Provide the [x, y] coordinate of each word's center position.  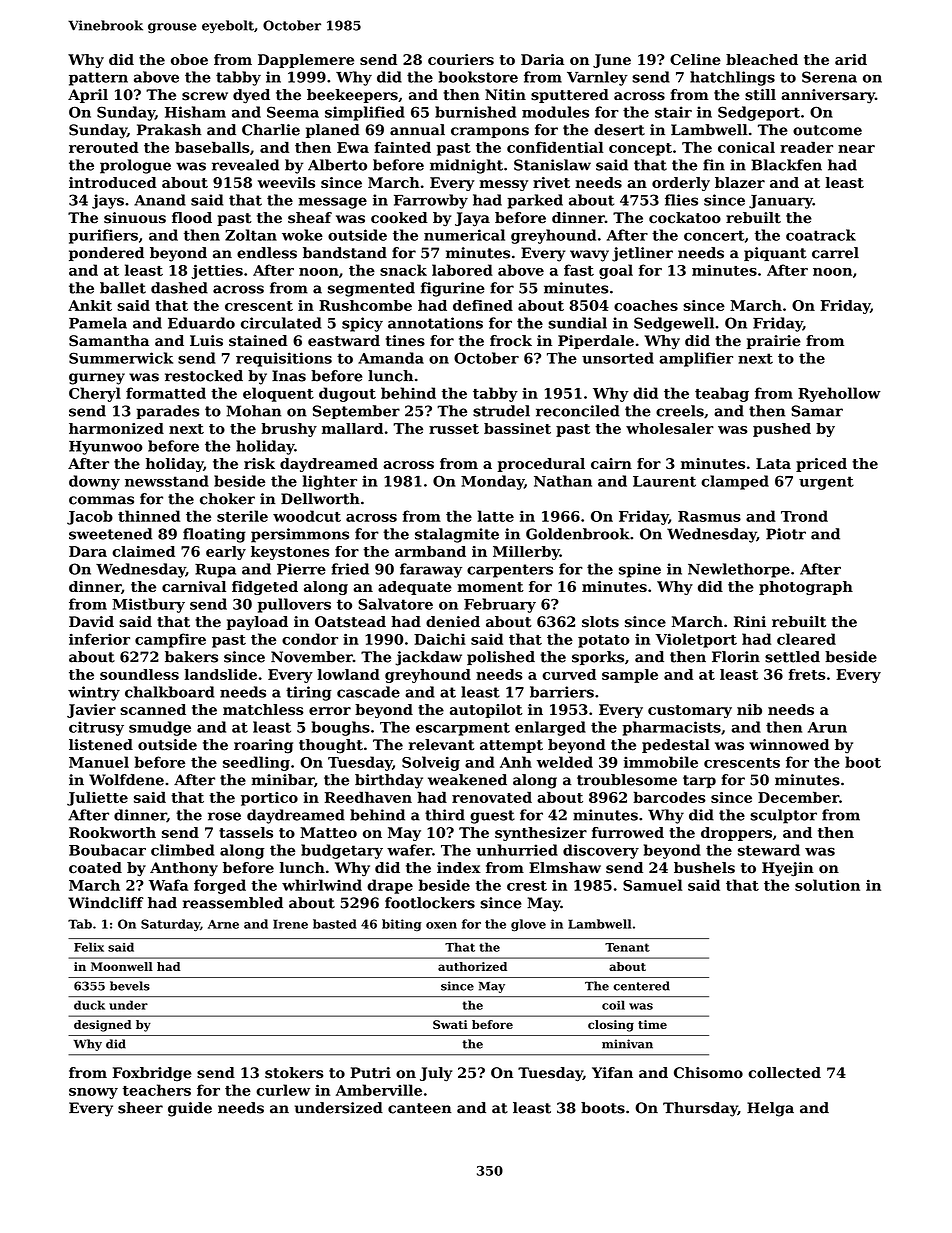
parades [168, 412]
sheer [140, 1108]
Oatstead [350, 622]
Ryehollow [839, 394]
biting [402, 925]
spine [640, 570]
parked [535, 201]
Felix [89, 947]
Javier [91, 711]
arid [851, 59]
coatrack [821, 235]
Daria [542, 59]
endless [267, 253]
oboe [189, 59]
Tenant [627, 947]
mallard [352, 428]
